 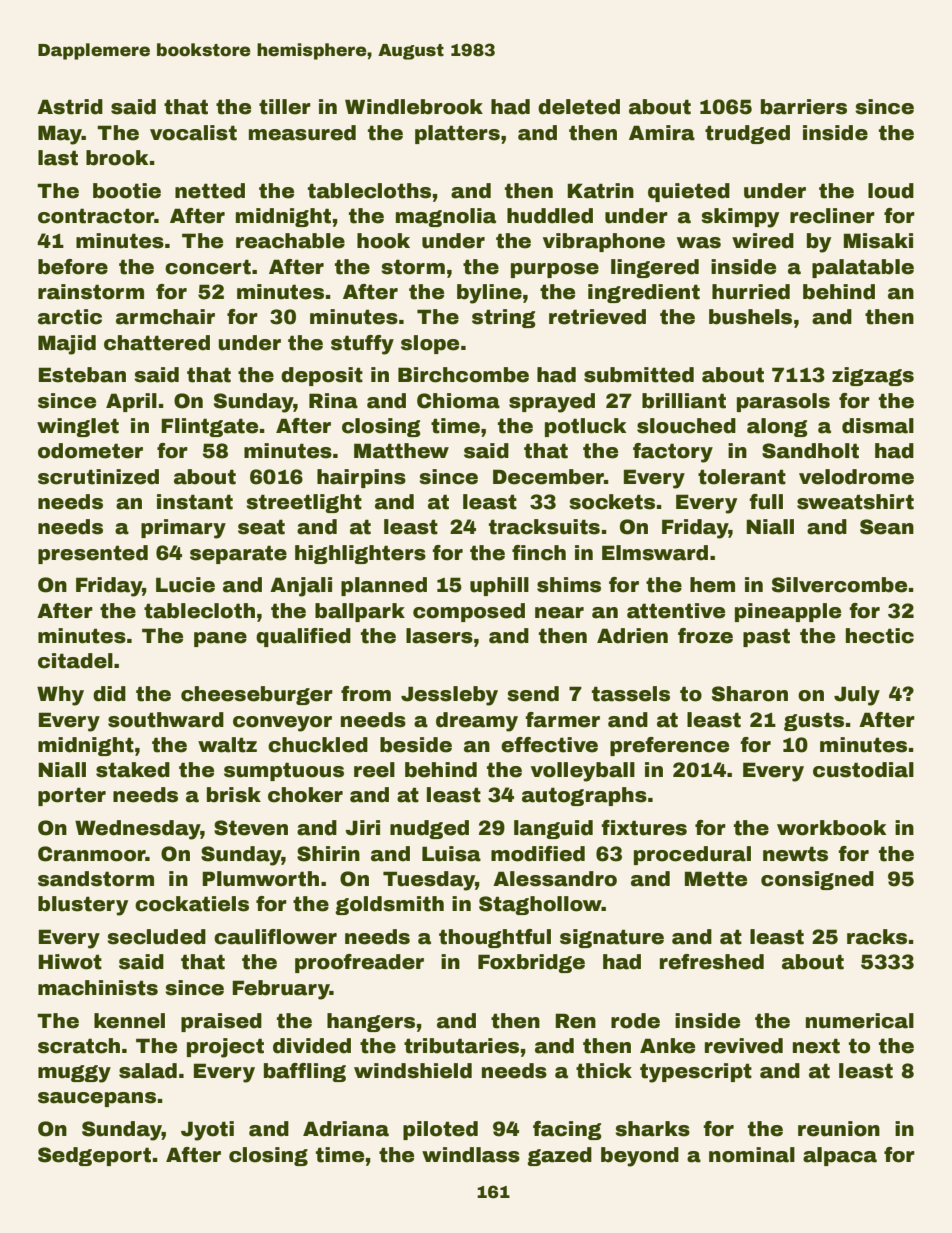 I want to click on Jyoti, so click(x=207, y=1131).
